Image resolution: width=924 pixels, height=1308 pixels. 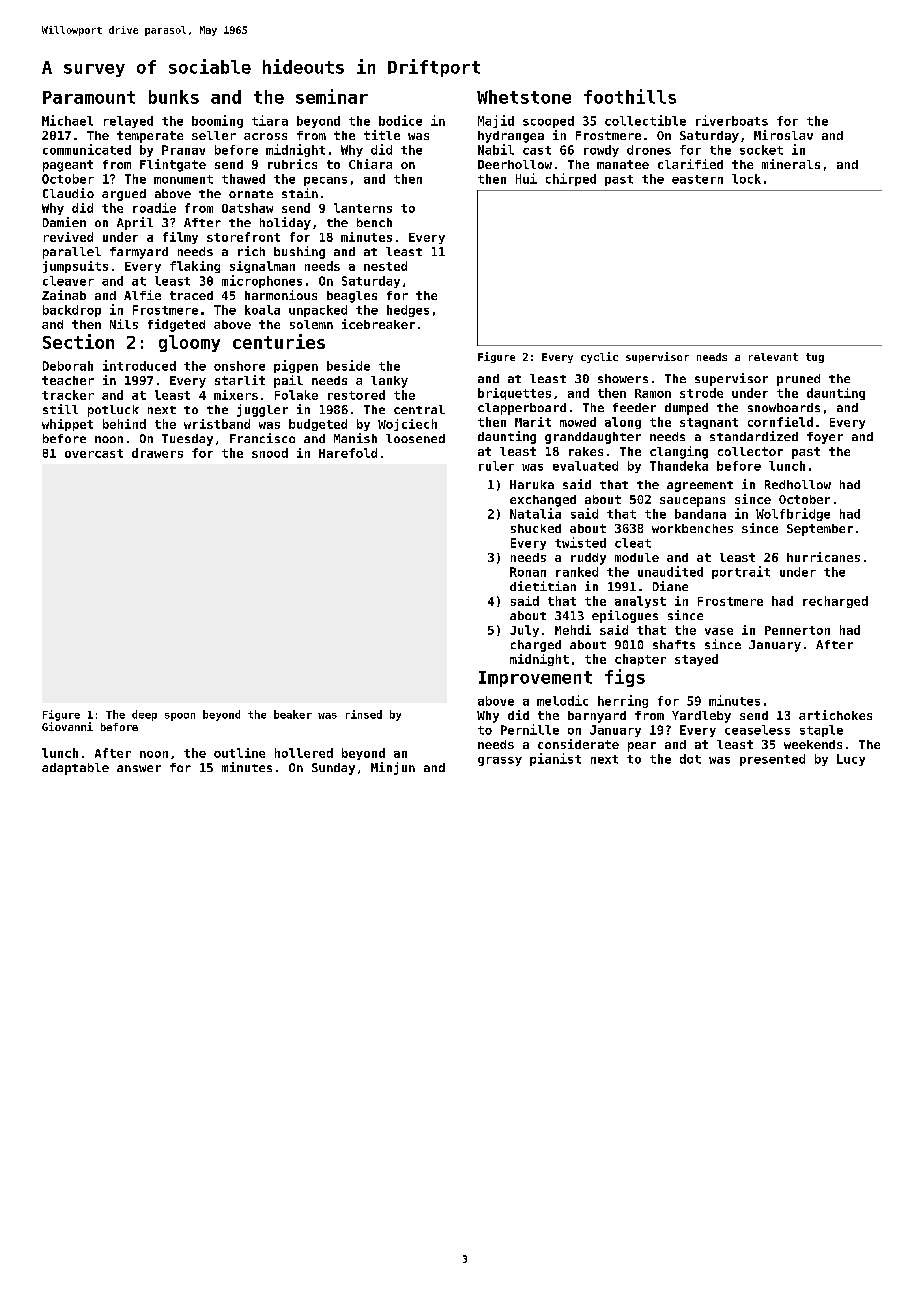 What do you see at coordinates (820, 530) in the screenshot?
I see `September` at bounding box center [820, 530].
